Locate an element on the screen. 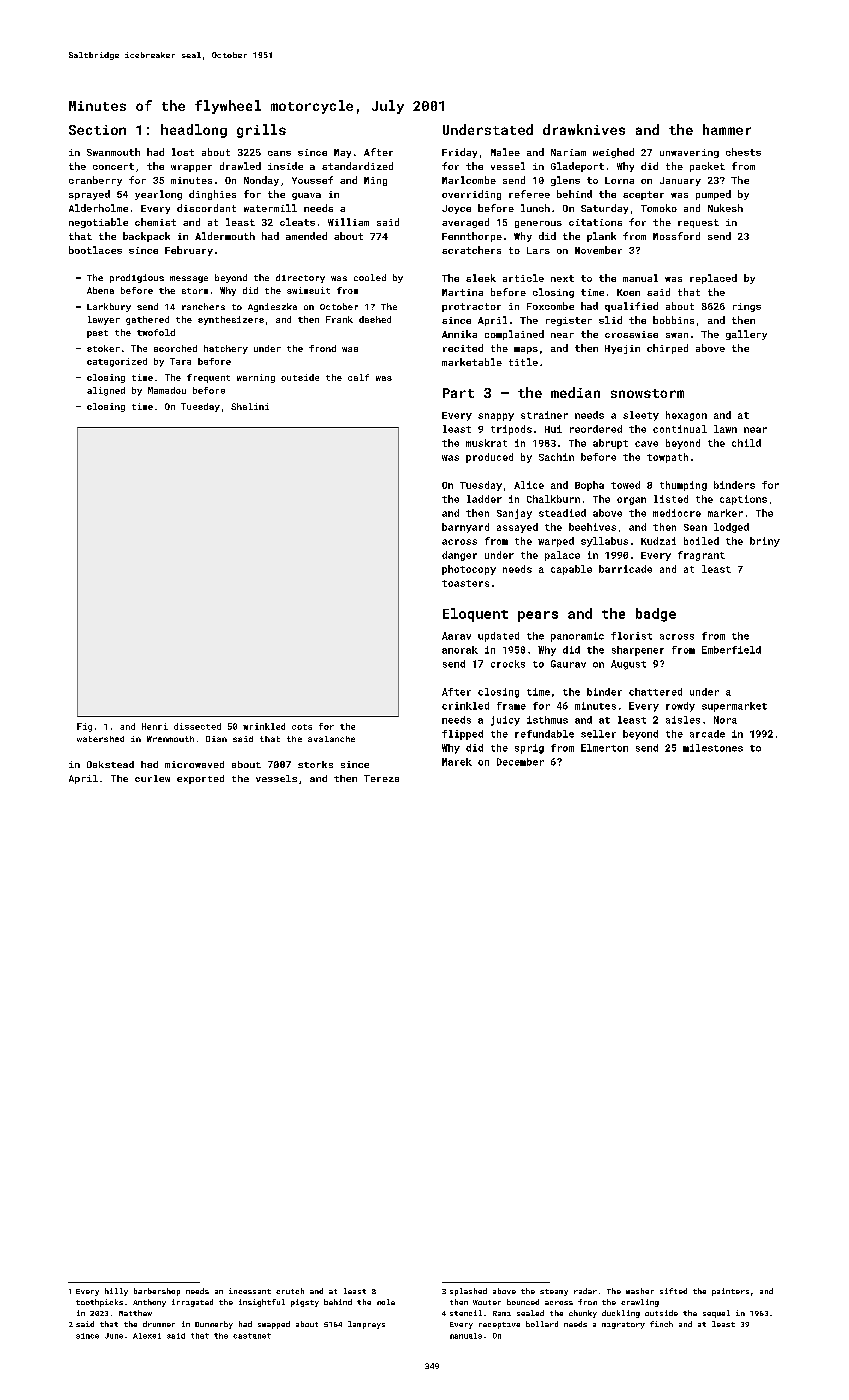 The height and width of the screenshot is (1400, 849). slid is located at coordinates (610, 320).
